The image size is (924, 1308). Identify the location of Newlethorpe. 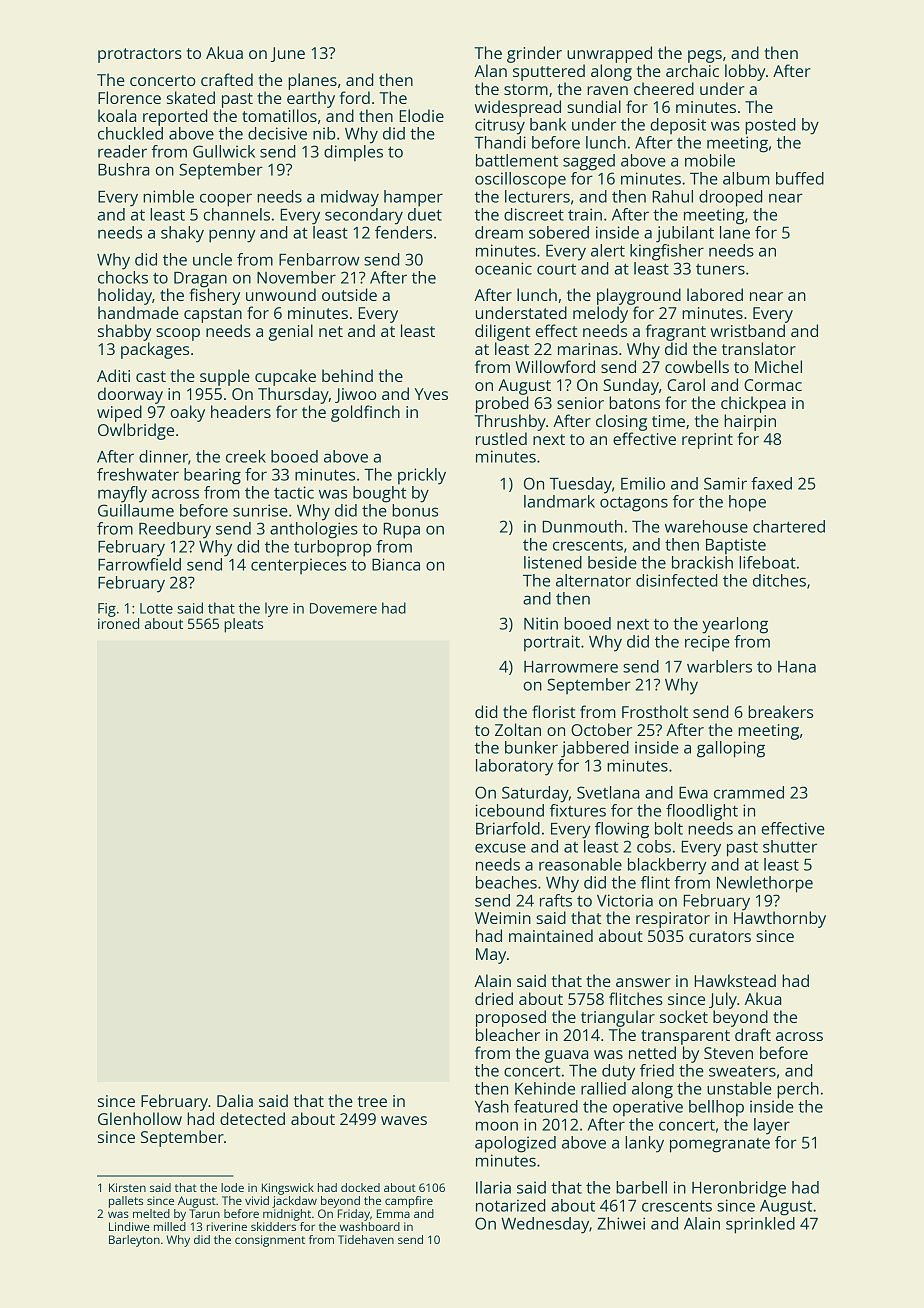
(765, 884).
